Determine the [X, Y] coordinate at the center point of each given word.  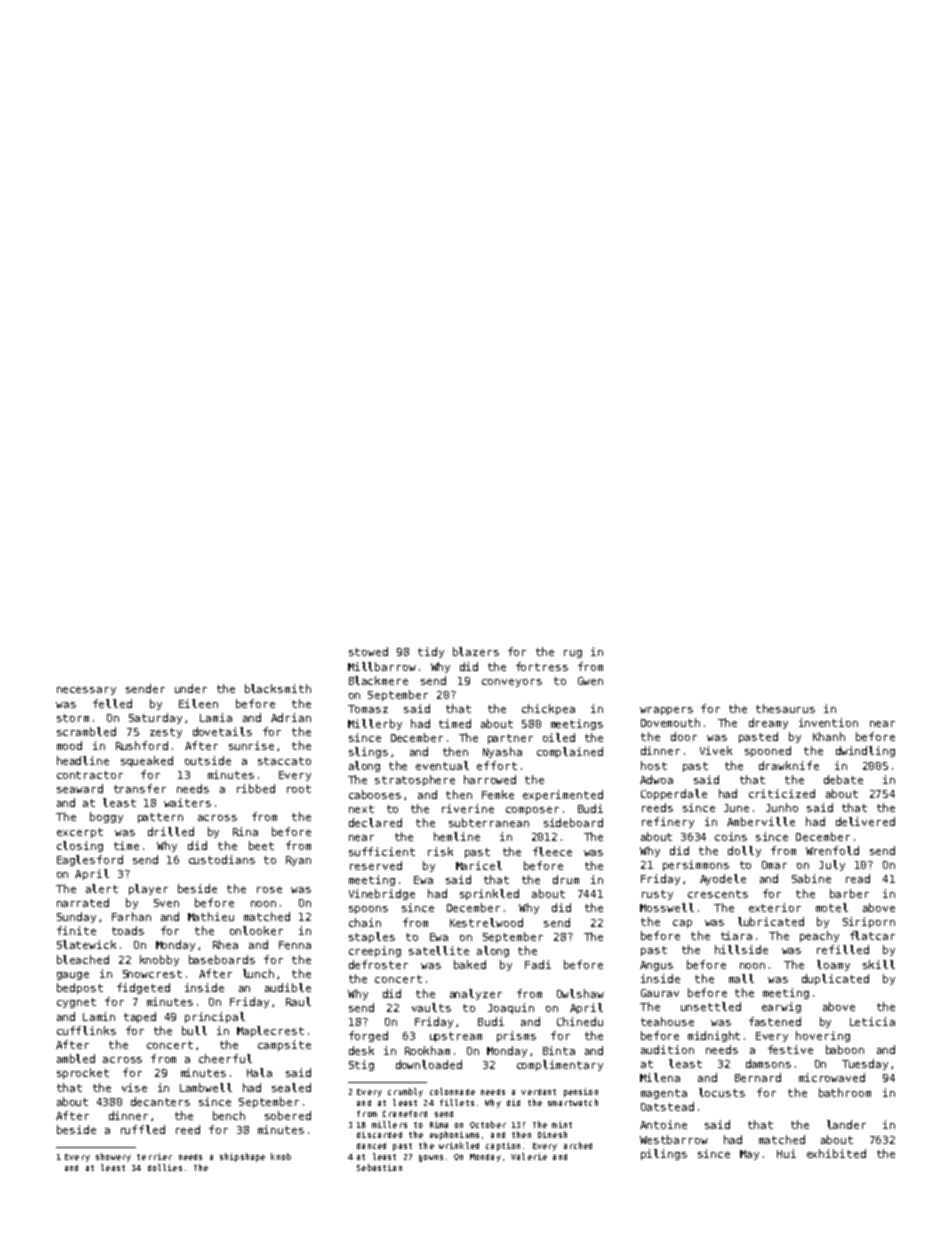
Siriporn [869, 922]
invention [828, 722]
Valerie [529, 1156]
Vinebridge [382, 894]
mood [69, 745]
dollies [165, 1167]
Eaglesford [90, 860]
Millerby [375, 724]
